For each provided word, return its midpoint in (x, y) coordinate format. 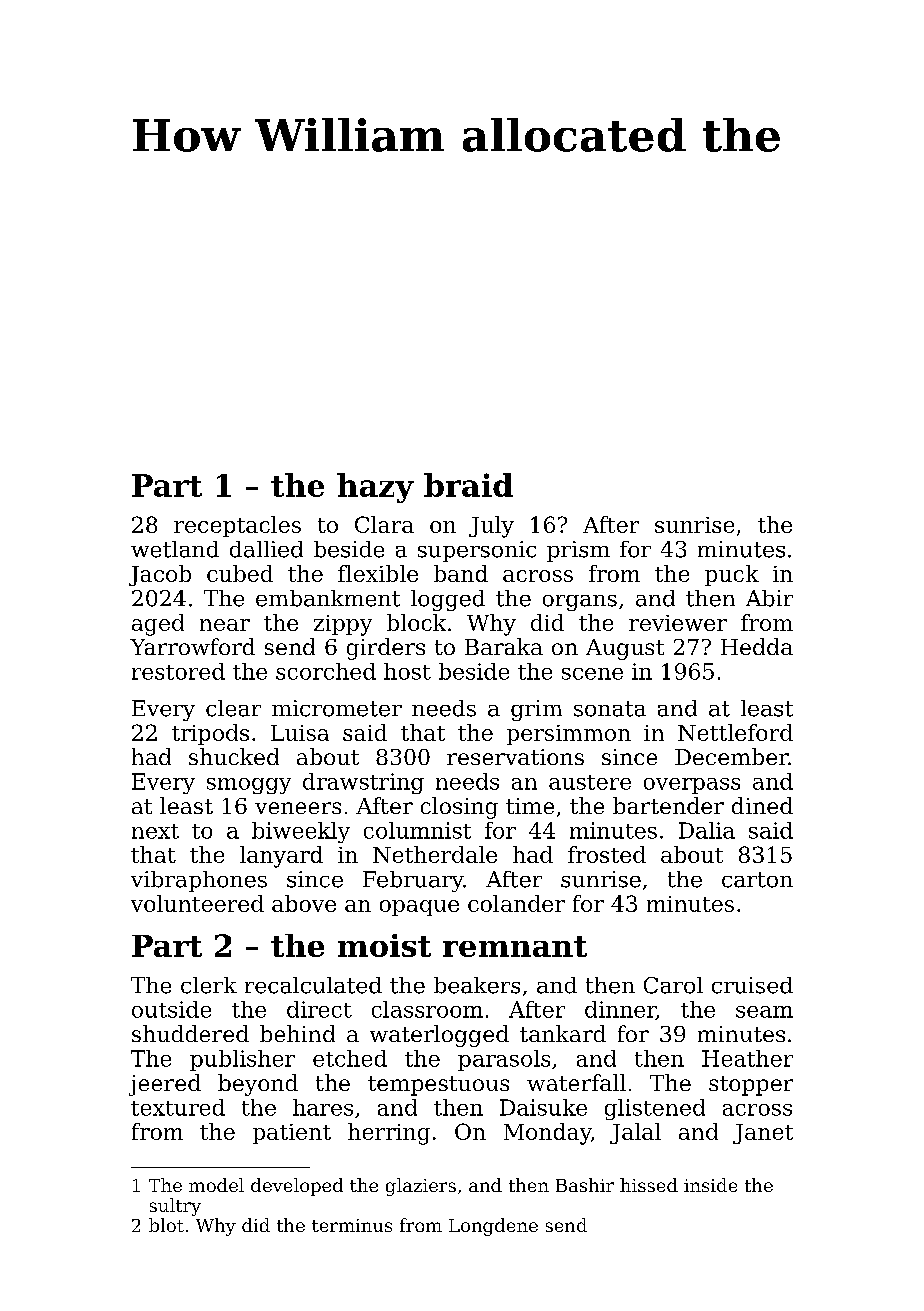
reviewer (678, 623)
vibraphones (199, 881)
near (225, 625)
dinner (620, 1010)
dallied (266, 549)
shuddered (190, 1033)
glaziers (421, 1187)
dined (762, 805)
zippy (343, 625)
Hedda (757, 646)
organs (580, 603)
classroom (427, 1009)
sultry (175, 1207)
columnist (417, 830)
